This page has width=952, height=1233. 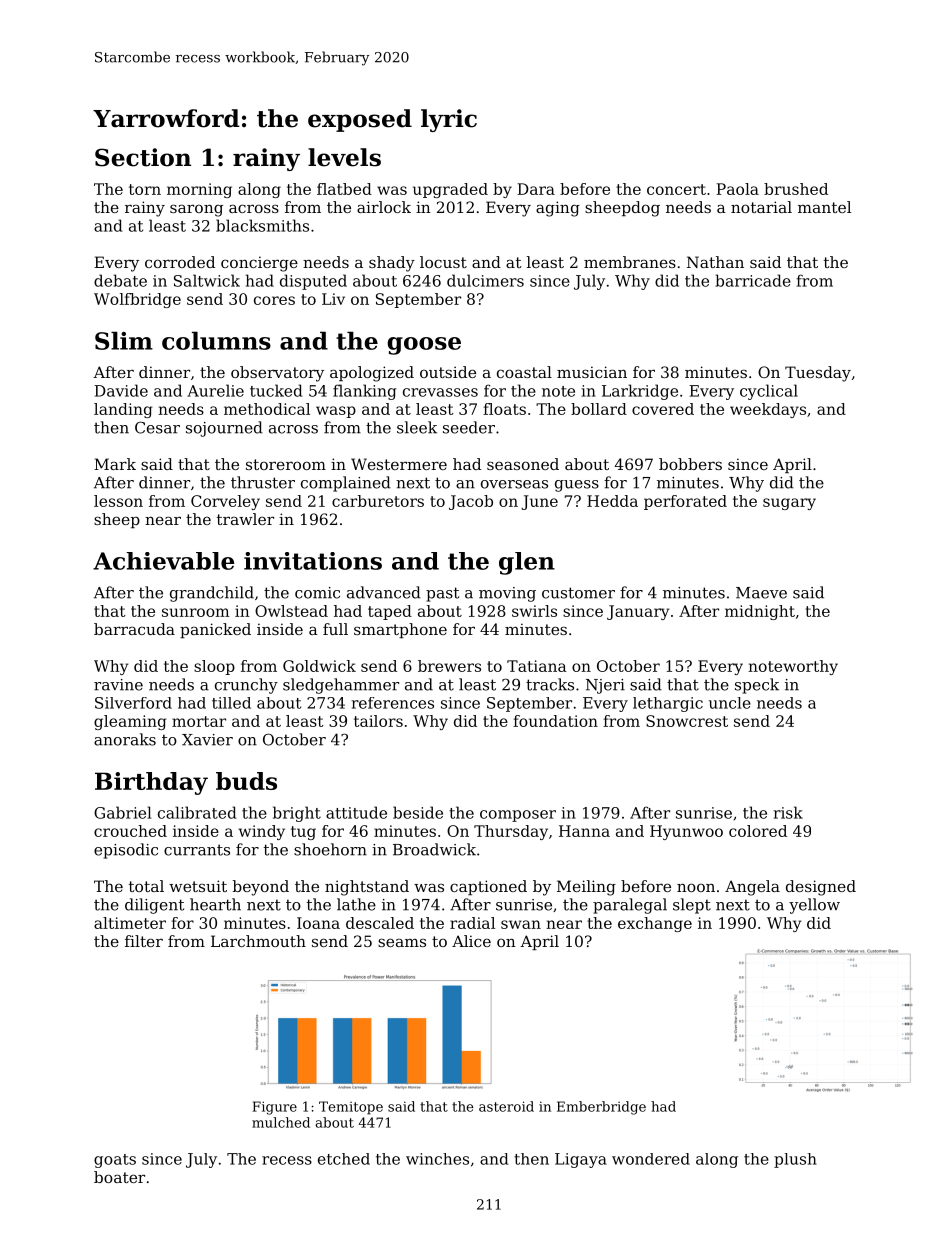 I want to click on barricade, so click(x=753, y=280).
